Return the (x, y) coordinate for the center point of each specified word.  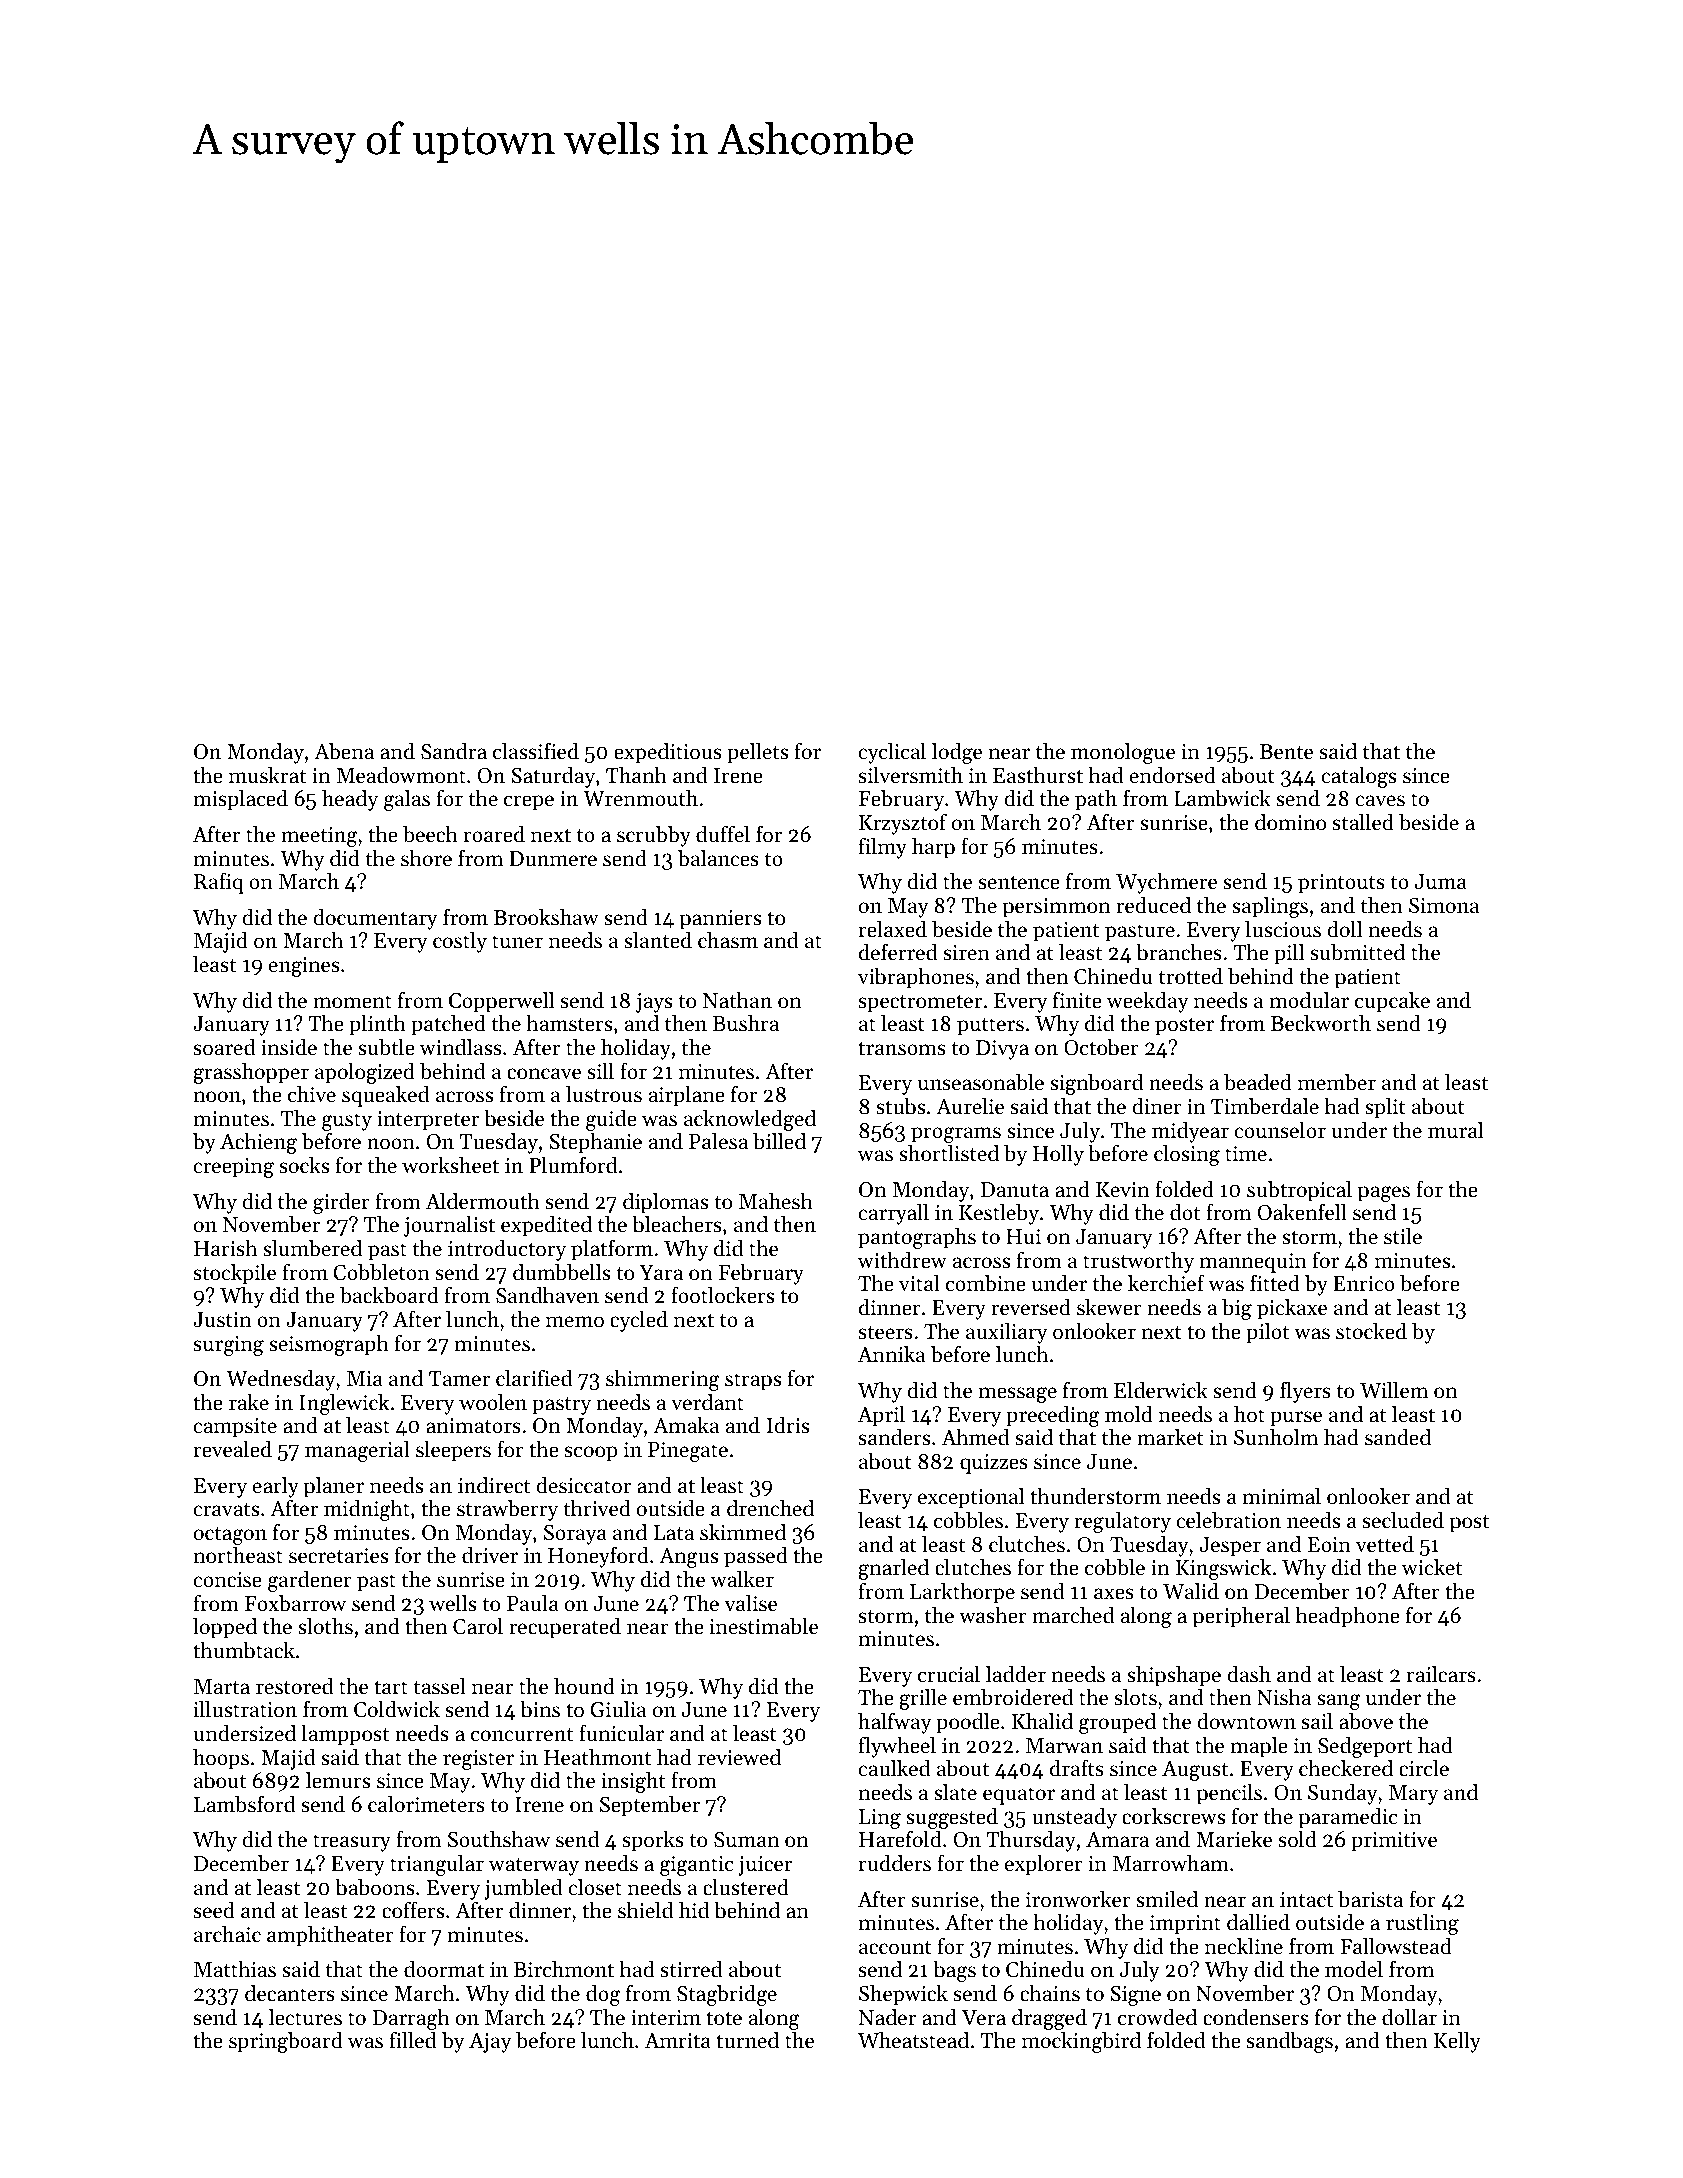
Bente (1286, 752)
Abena (344, 751)
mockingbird (1081, 2042)
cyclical (892, 753)
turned (747, 2040)
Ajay (490, 2043)
